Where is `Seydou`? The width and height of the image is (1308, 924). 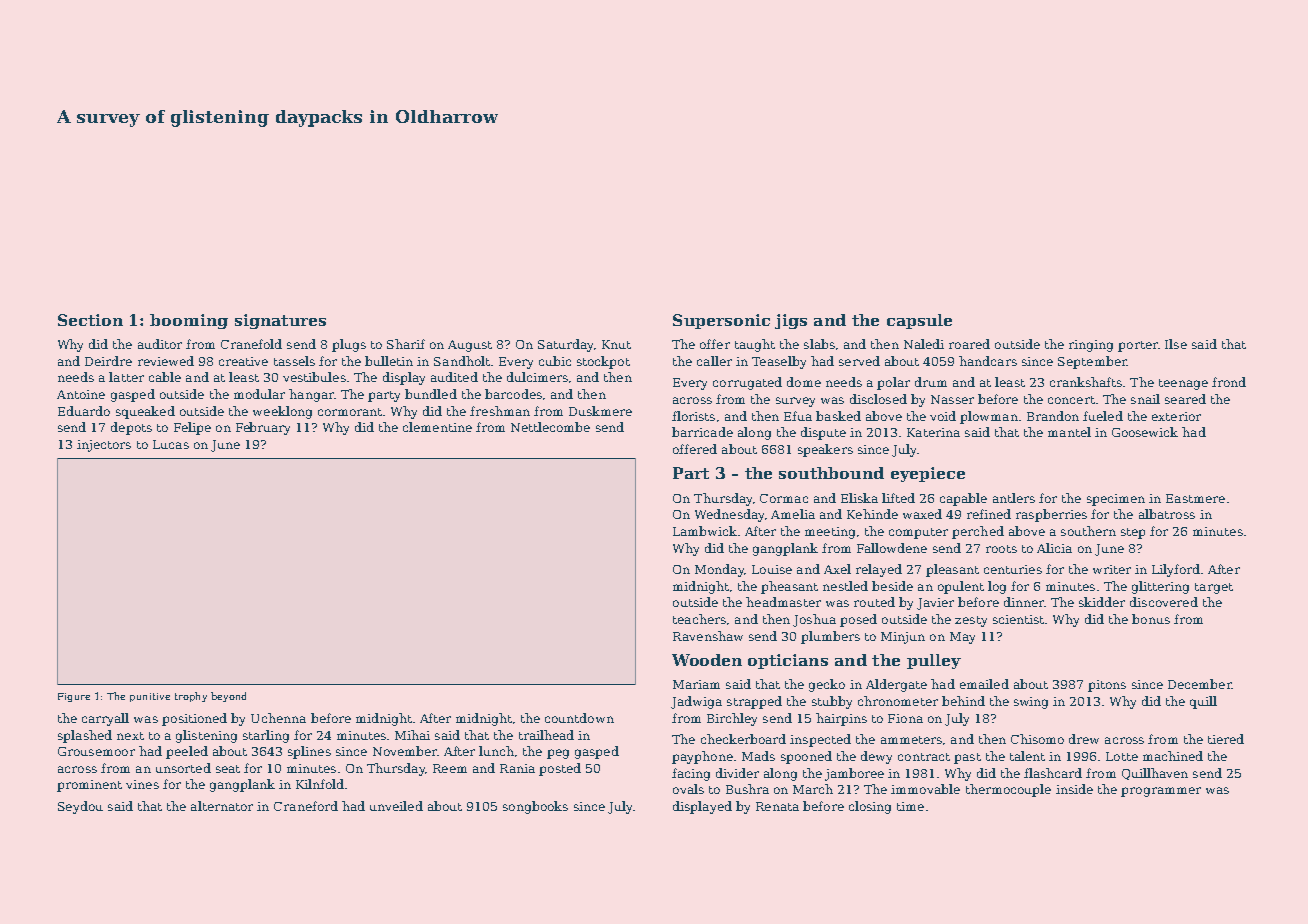
Seydou is located at coordinates (80, 807).
